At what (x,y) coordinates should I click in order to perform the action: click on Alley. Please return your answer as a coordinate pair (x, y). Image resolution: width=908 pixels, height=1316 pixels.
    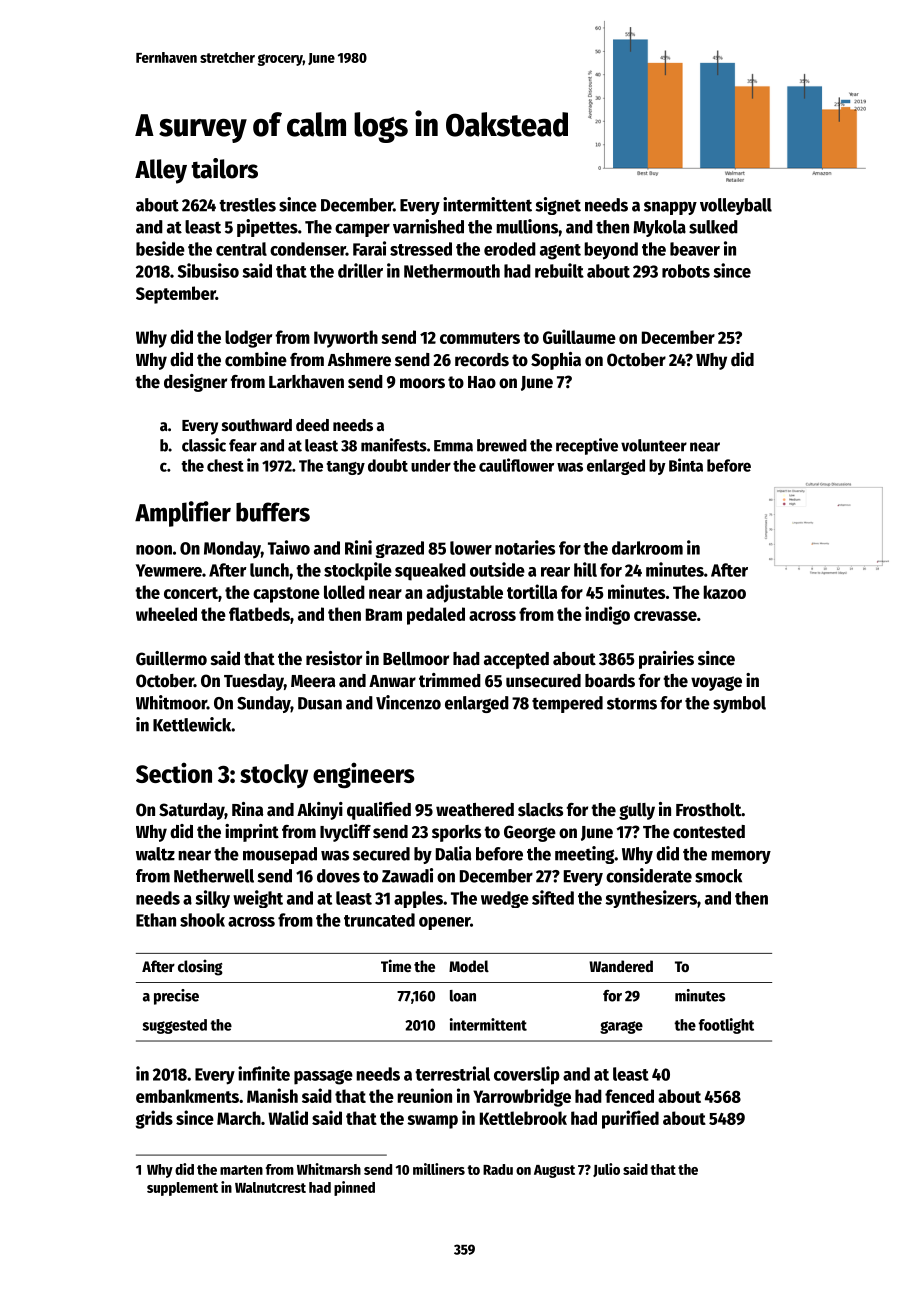
    Looking at the image, I should click on (161, 171).
